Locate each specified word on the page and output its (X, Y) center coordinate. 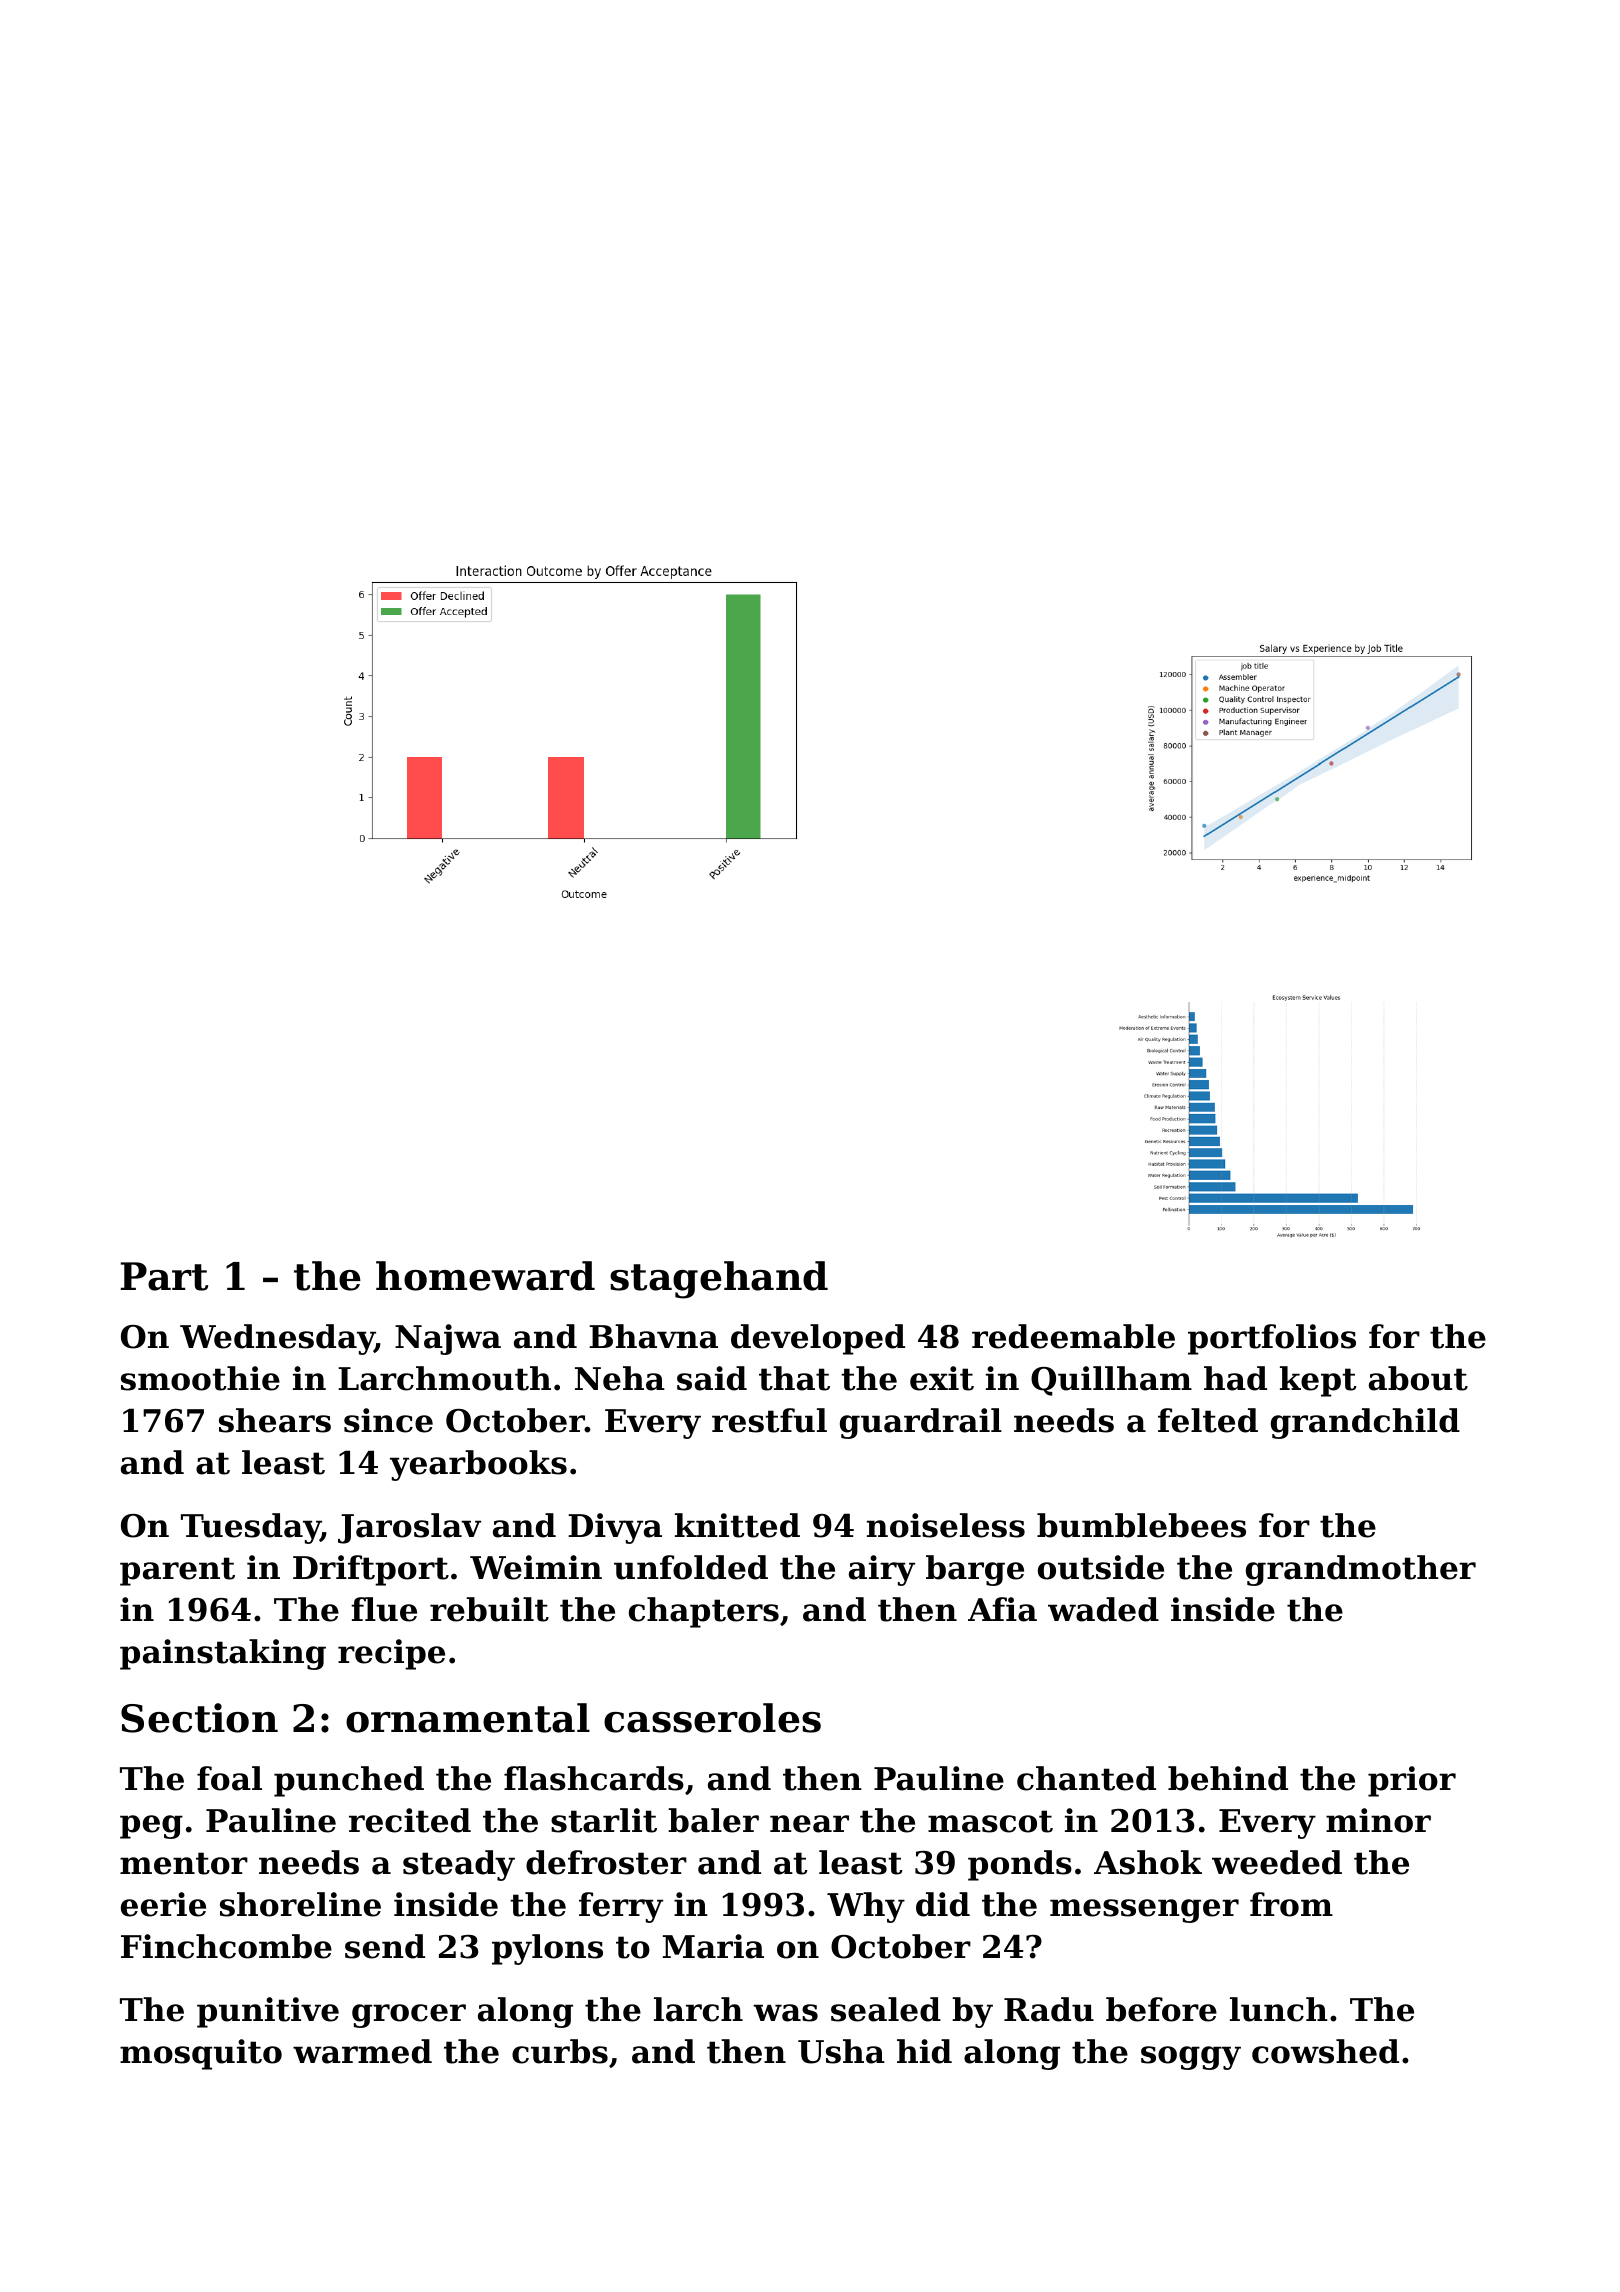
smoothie (200, 1378)
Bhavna (653, 1336)
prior (1412, 1781)
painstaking (223, 1654)
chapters (704, 1612)
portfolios (1272, 1339)
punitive (268, 2012)
